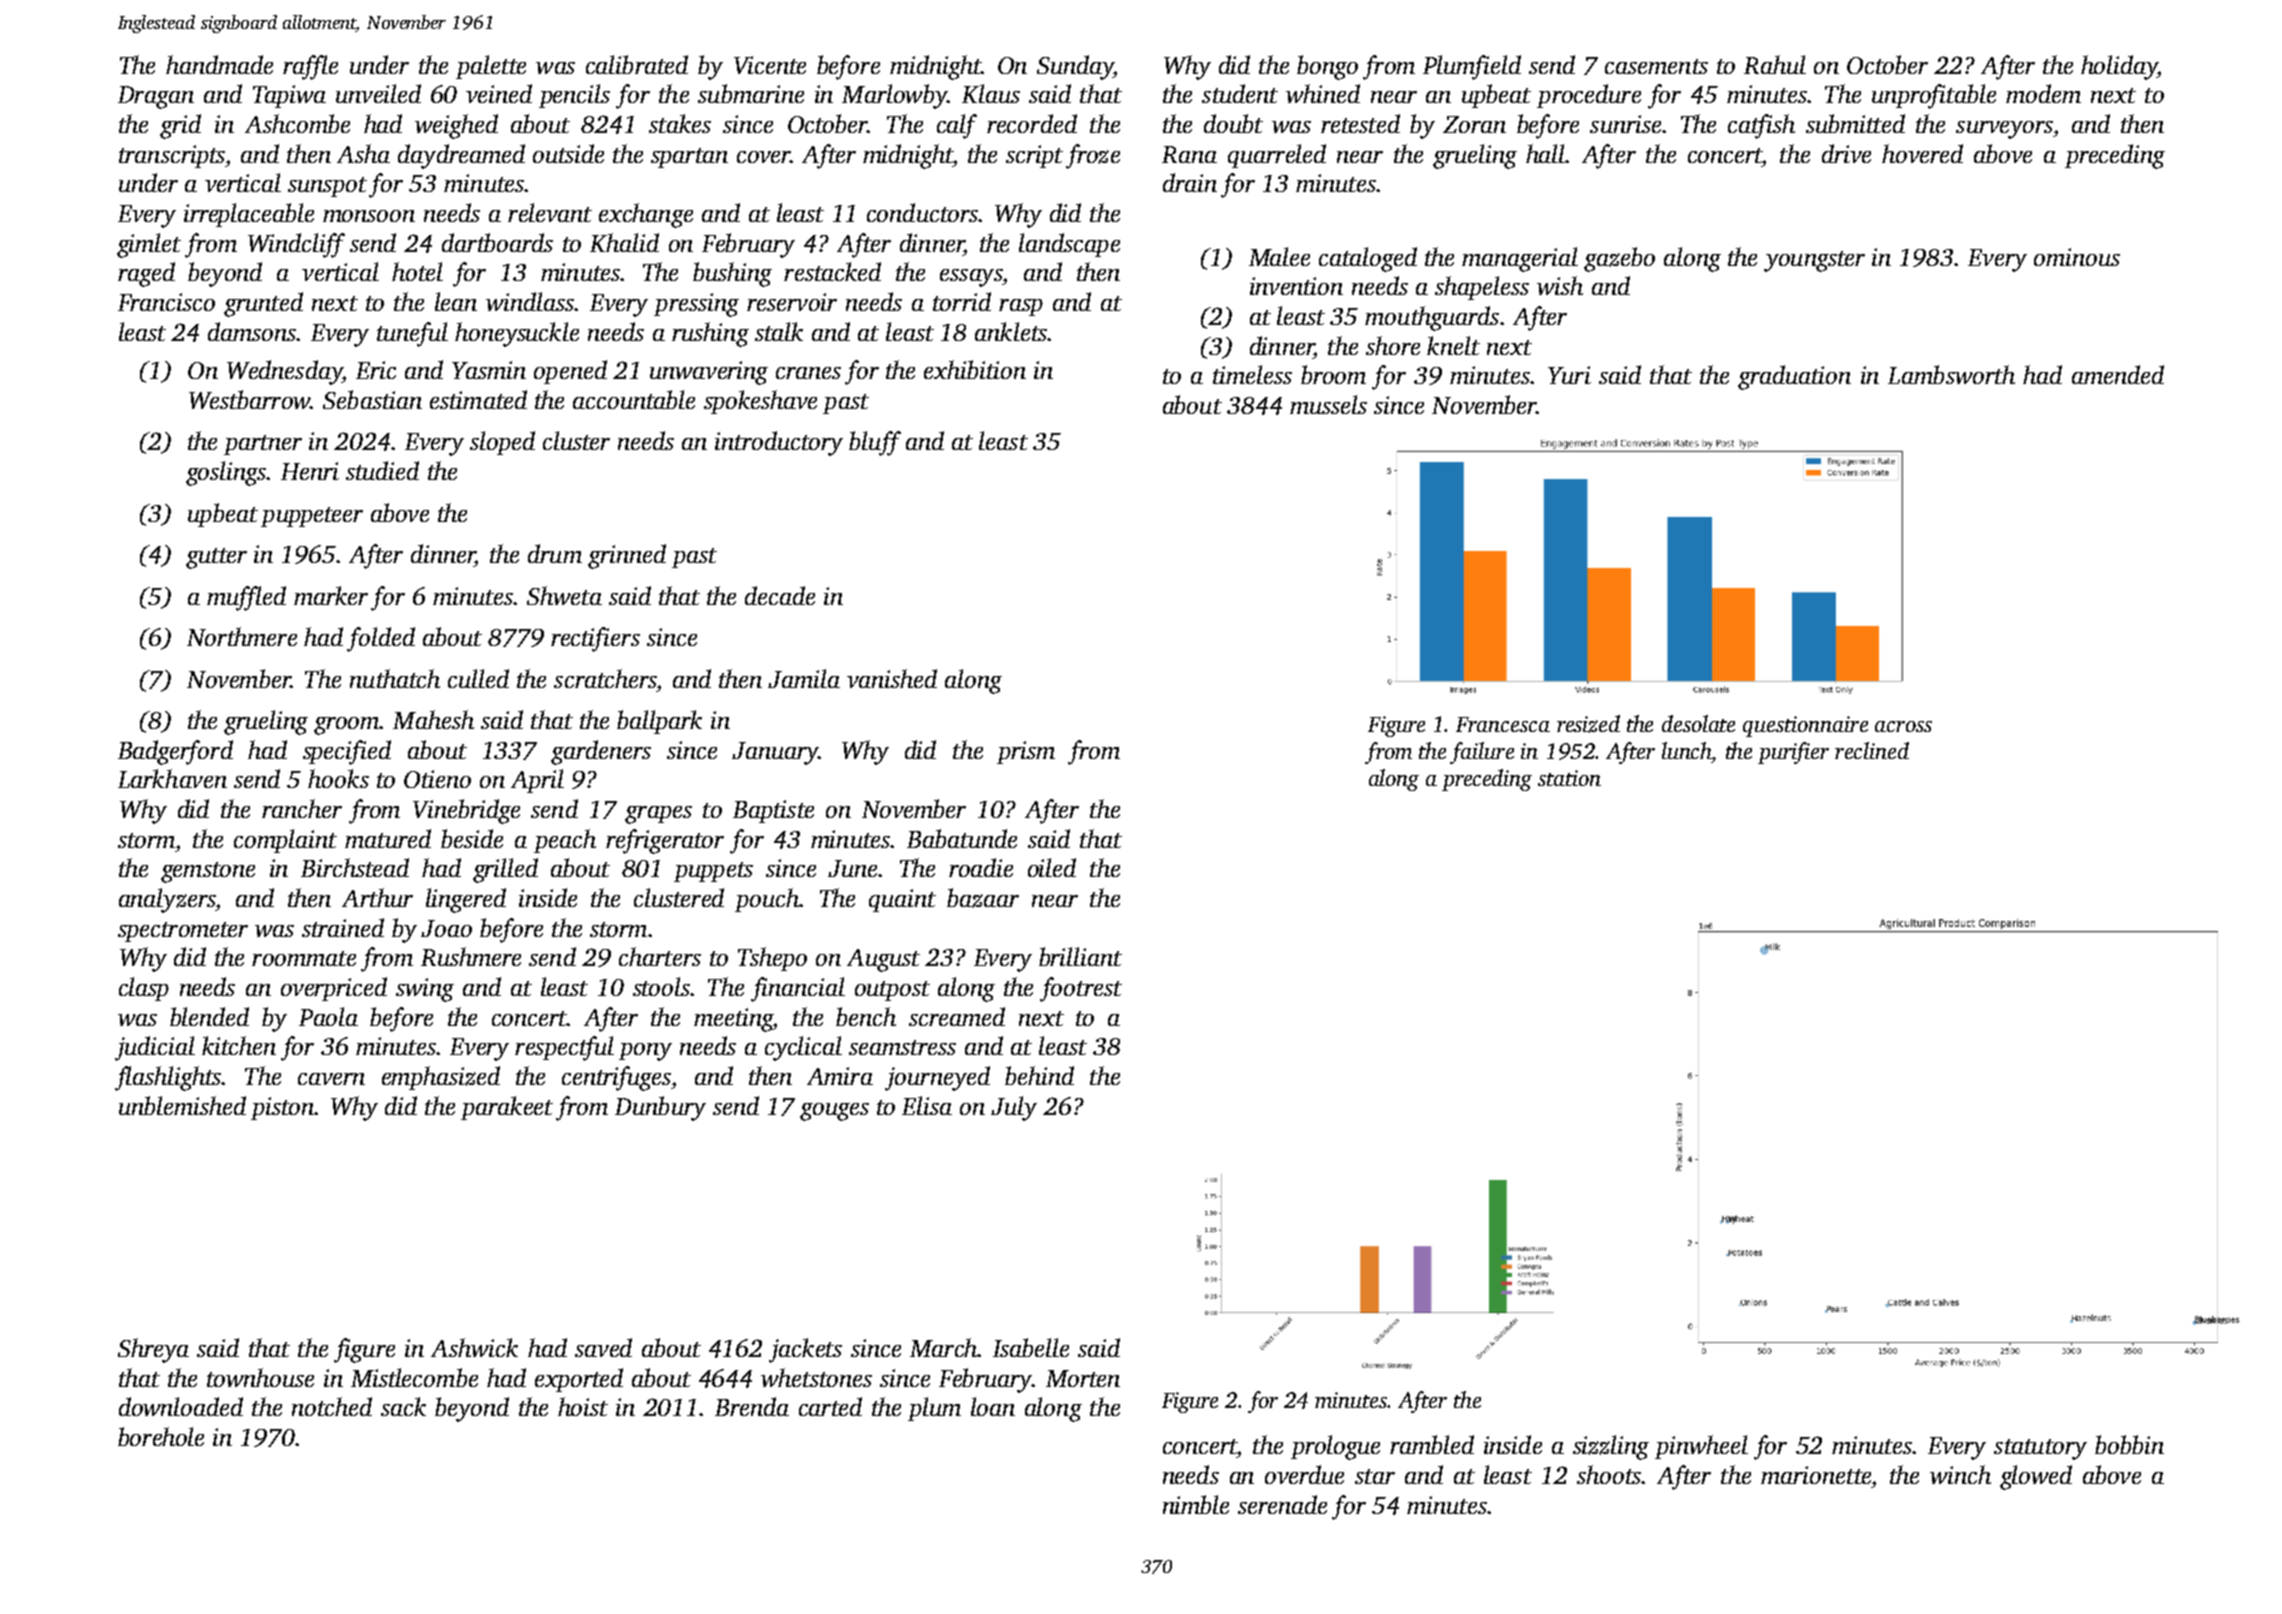 The width and height of the screenshot is (2282, 1614). What do you see at coordinates (1872, 750) in the screenshot?
I see `reclined` at bounding box center [1872, 750].
